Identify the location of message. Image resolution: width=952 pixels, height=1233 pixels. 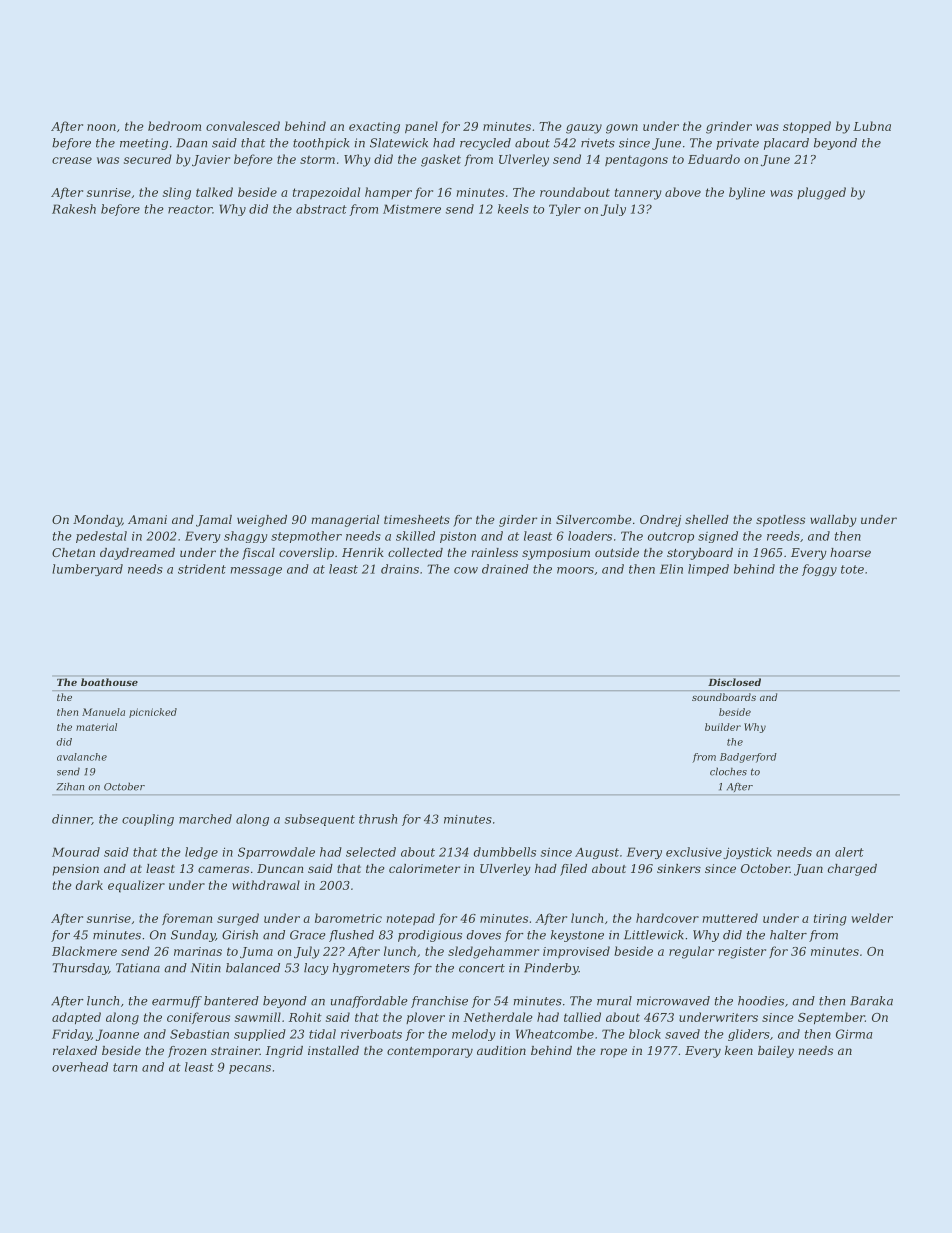
(256, 571).
